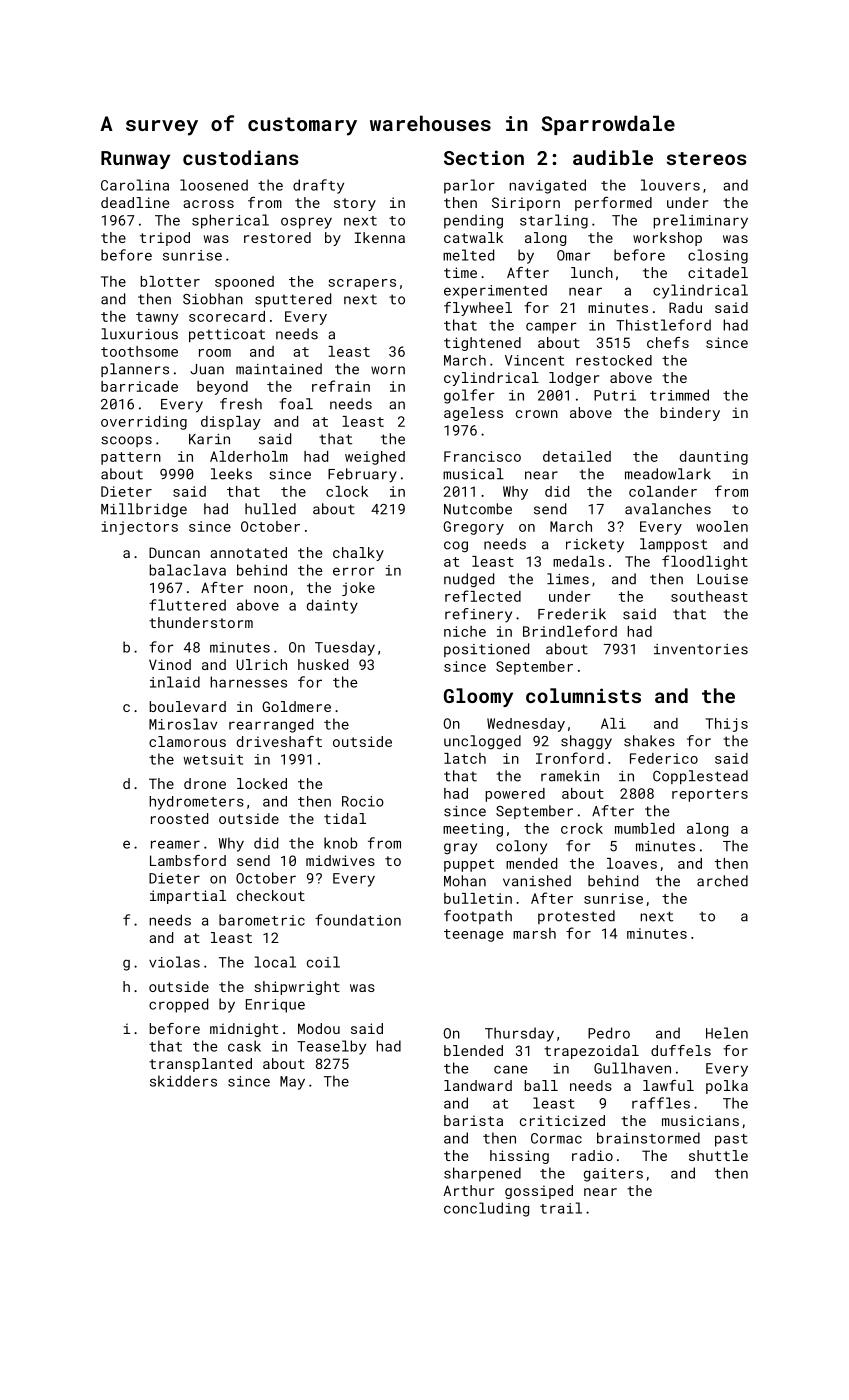  Describe the element at coordinates (323, 962) in the screenshot. I see `coil` at that location.
